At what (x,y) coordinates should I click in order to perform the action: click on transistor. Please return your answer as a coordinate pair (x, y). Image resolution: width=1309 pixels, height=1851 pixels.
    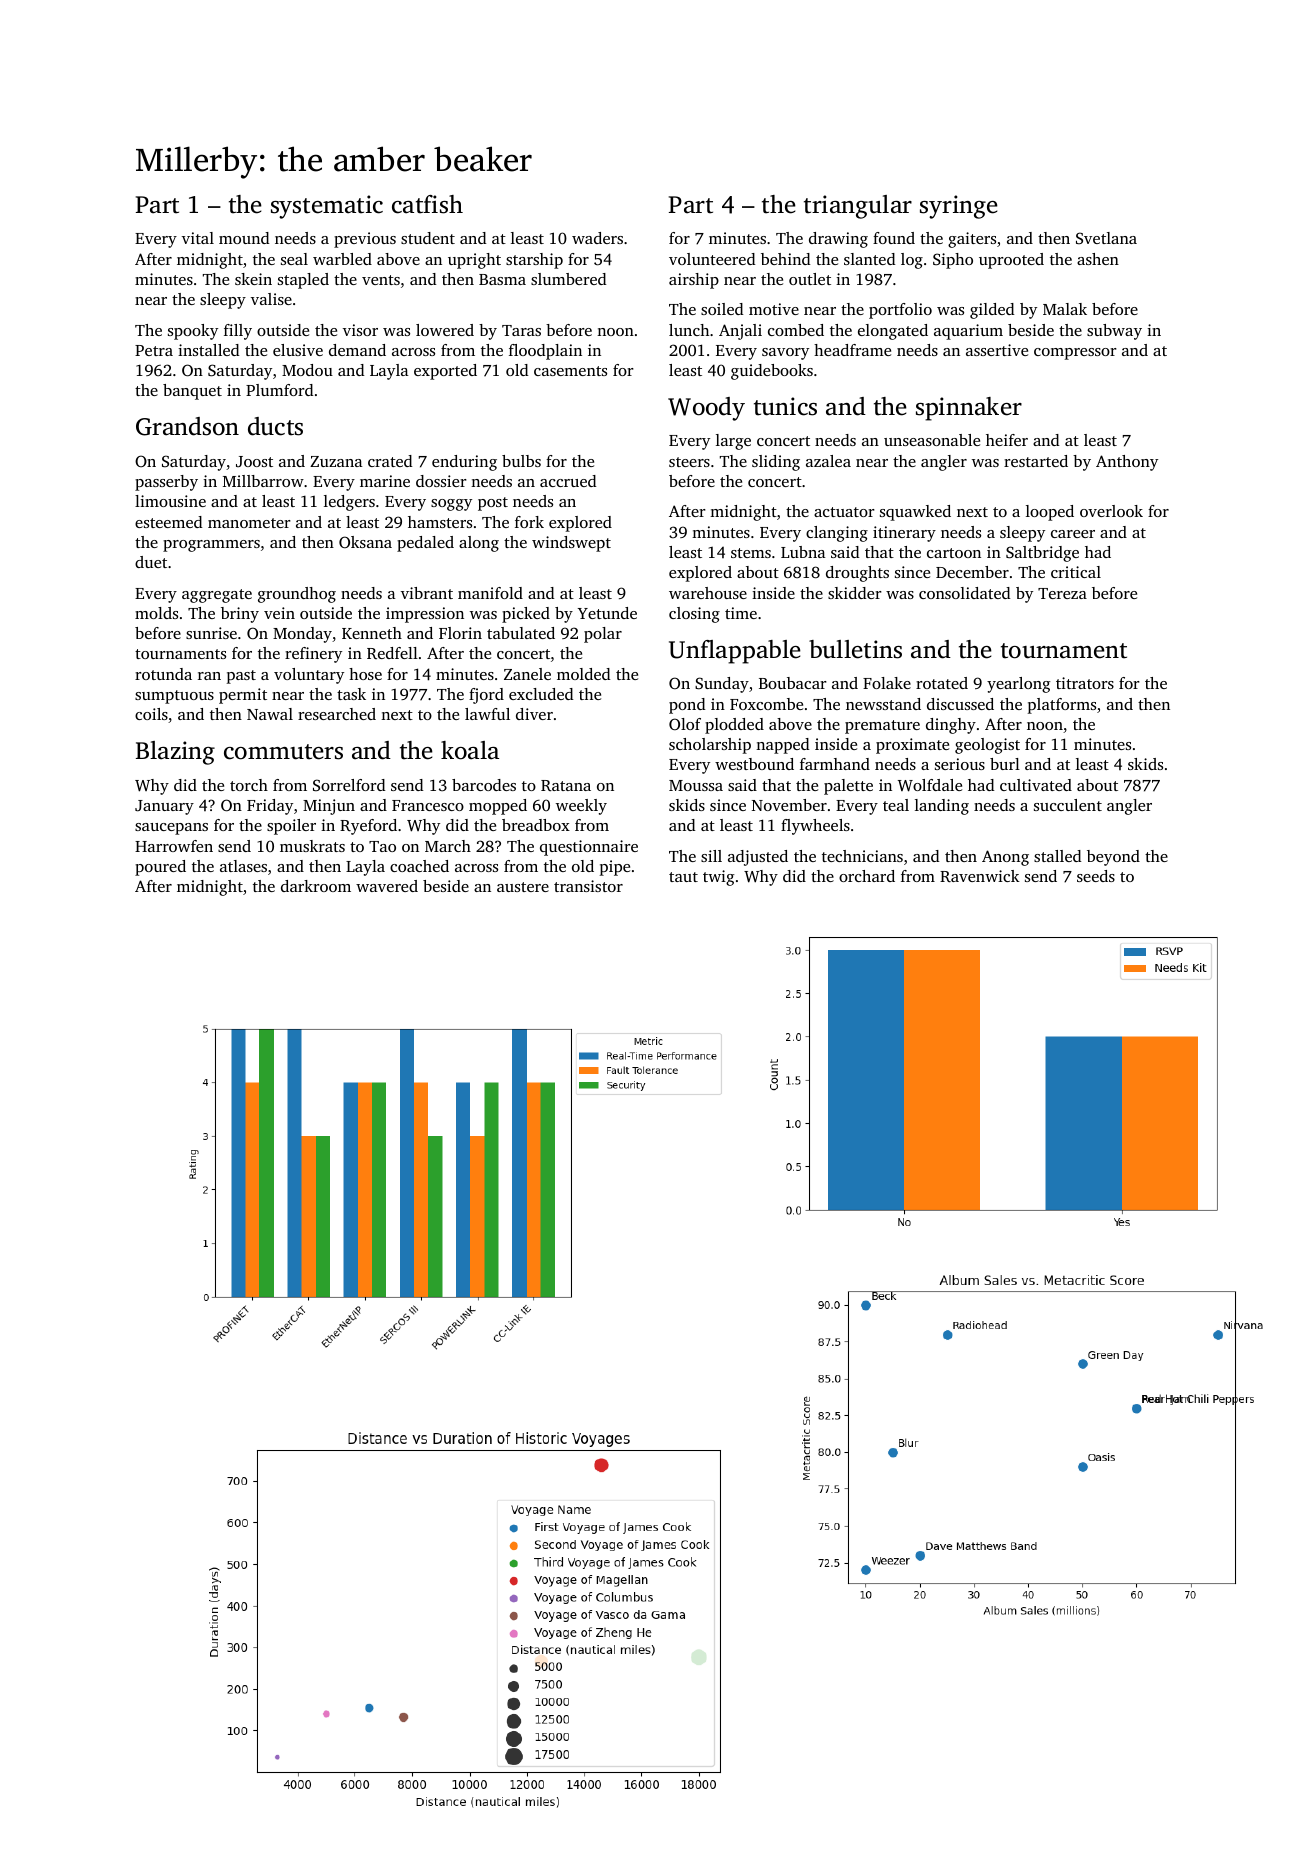
    Looking at the image, I should click on (588, 886).
